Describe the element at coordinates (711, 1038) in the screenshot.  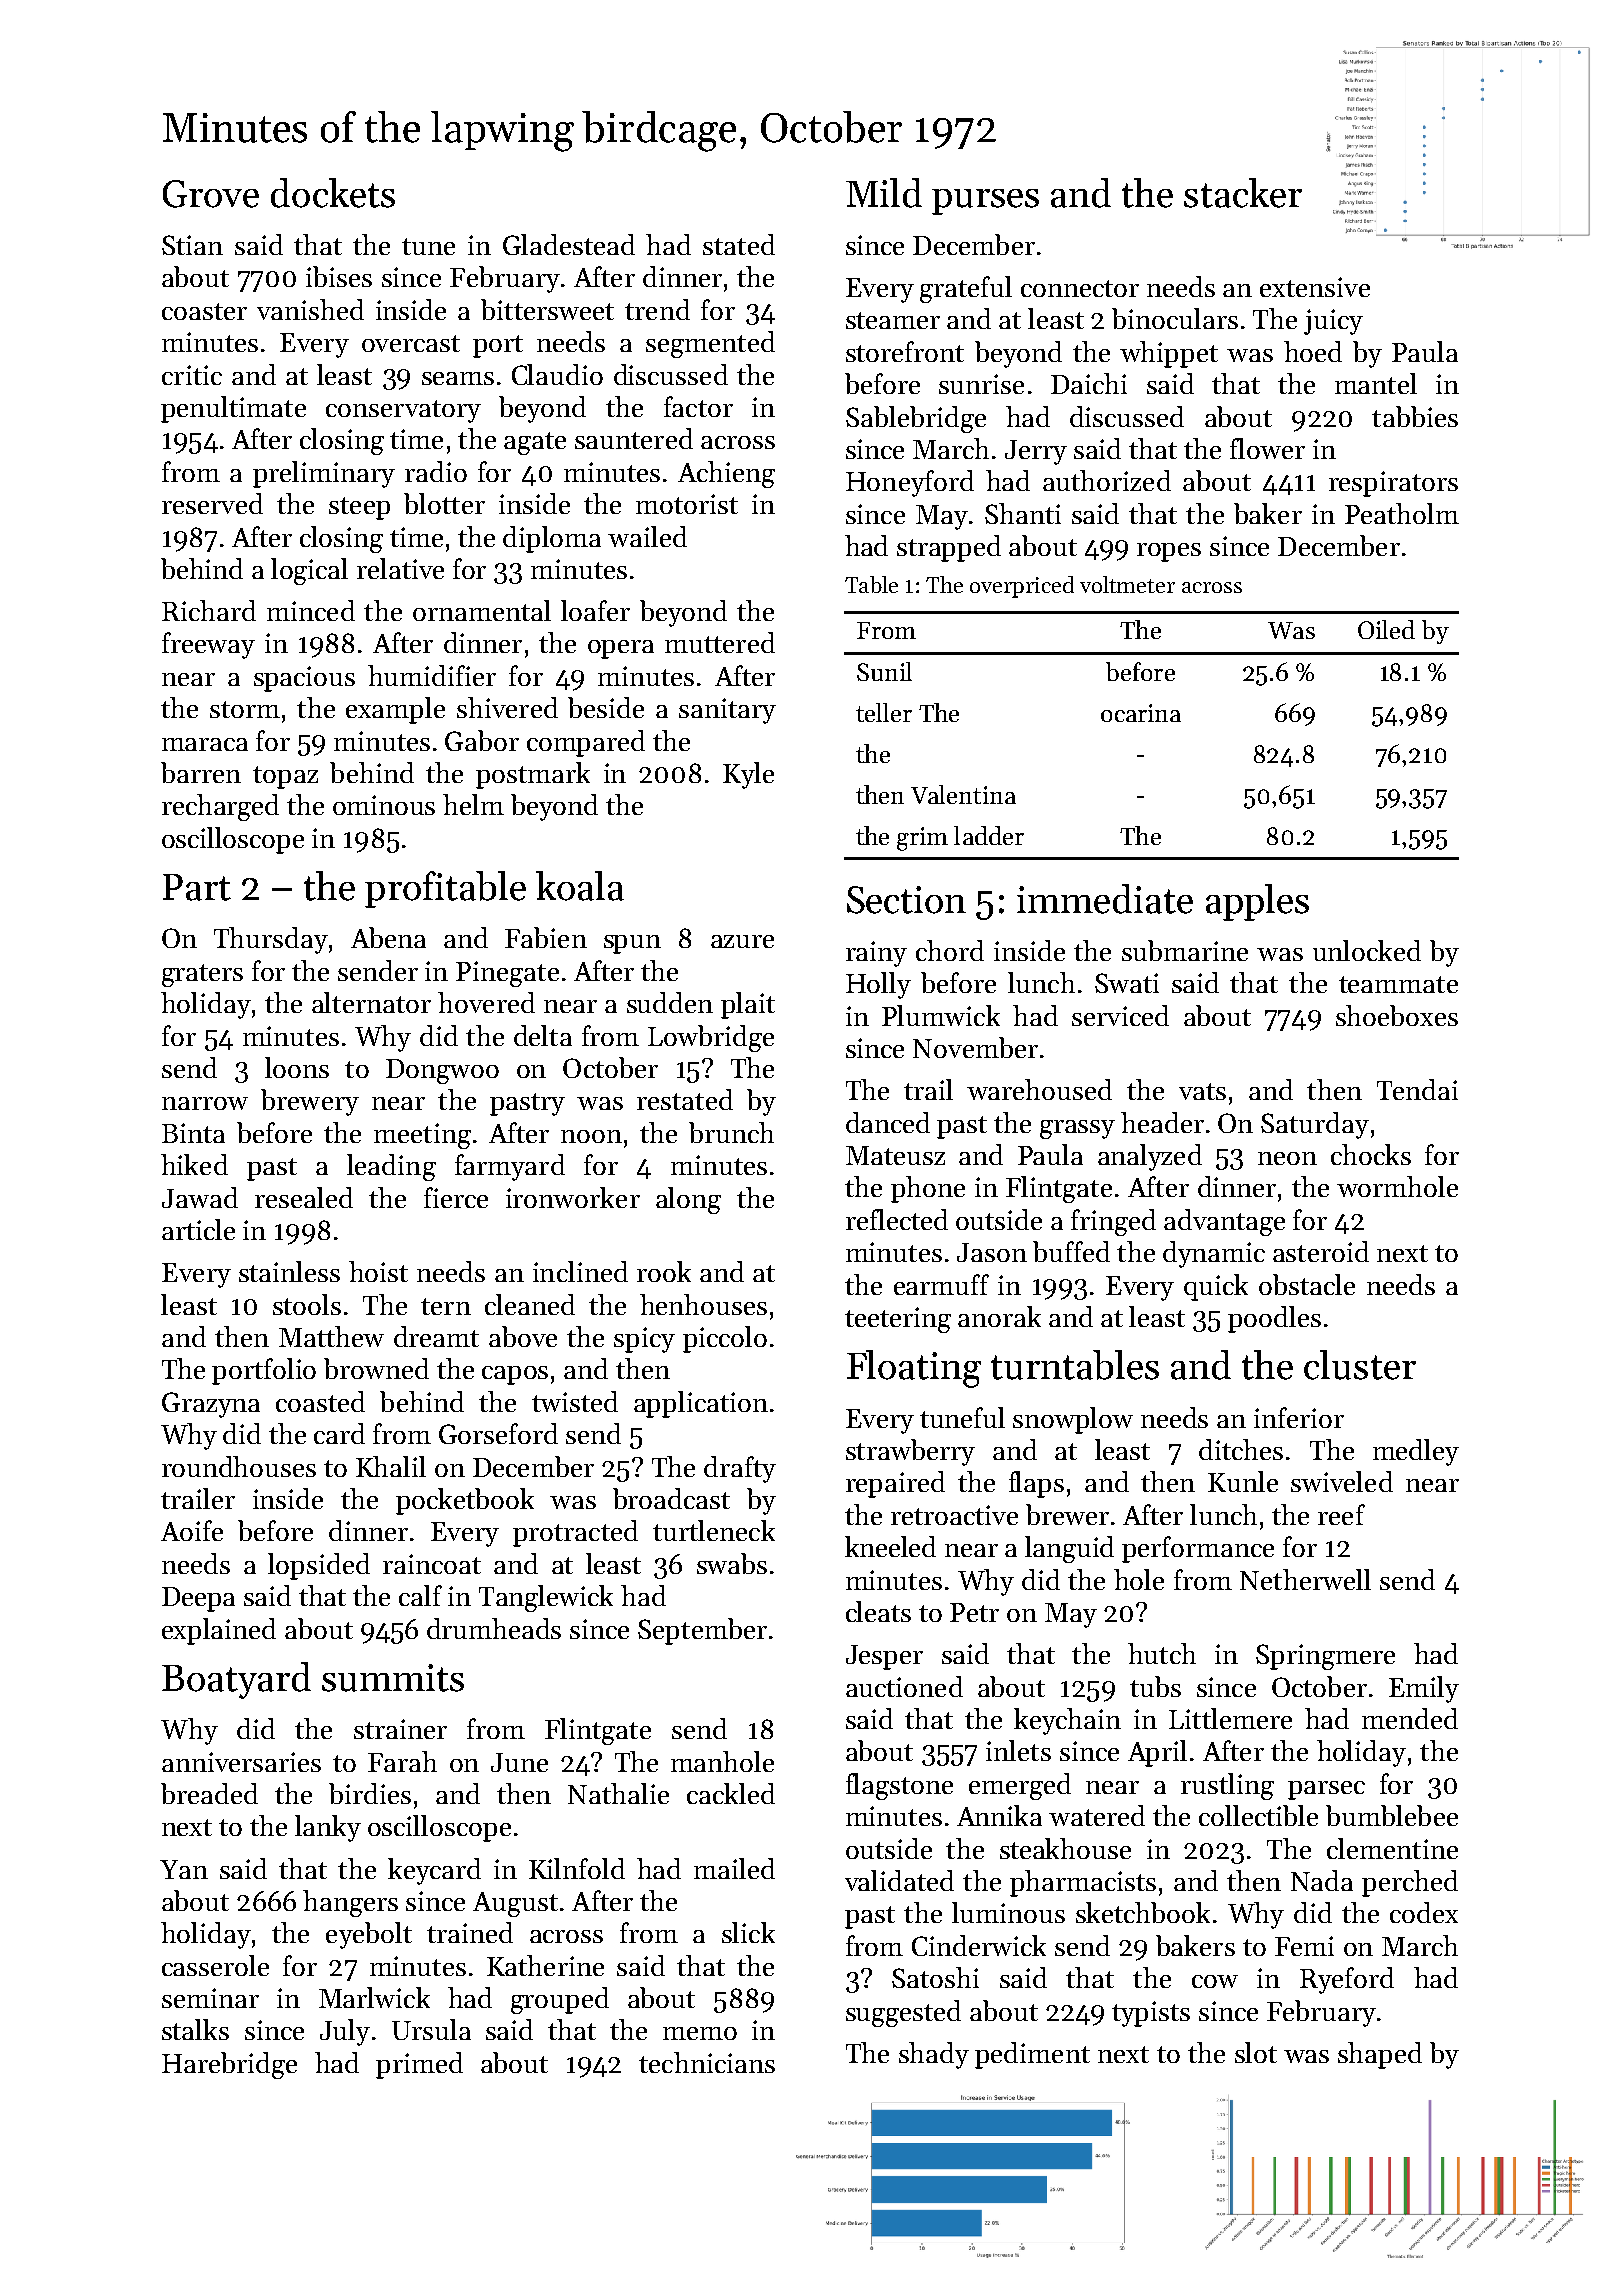
I see `Lowbridge` at that location.
